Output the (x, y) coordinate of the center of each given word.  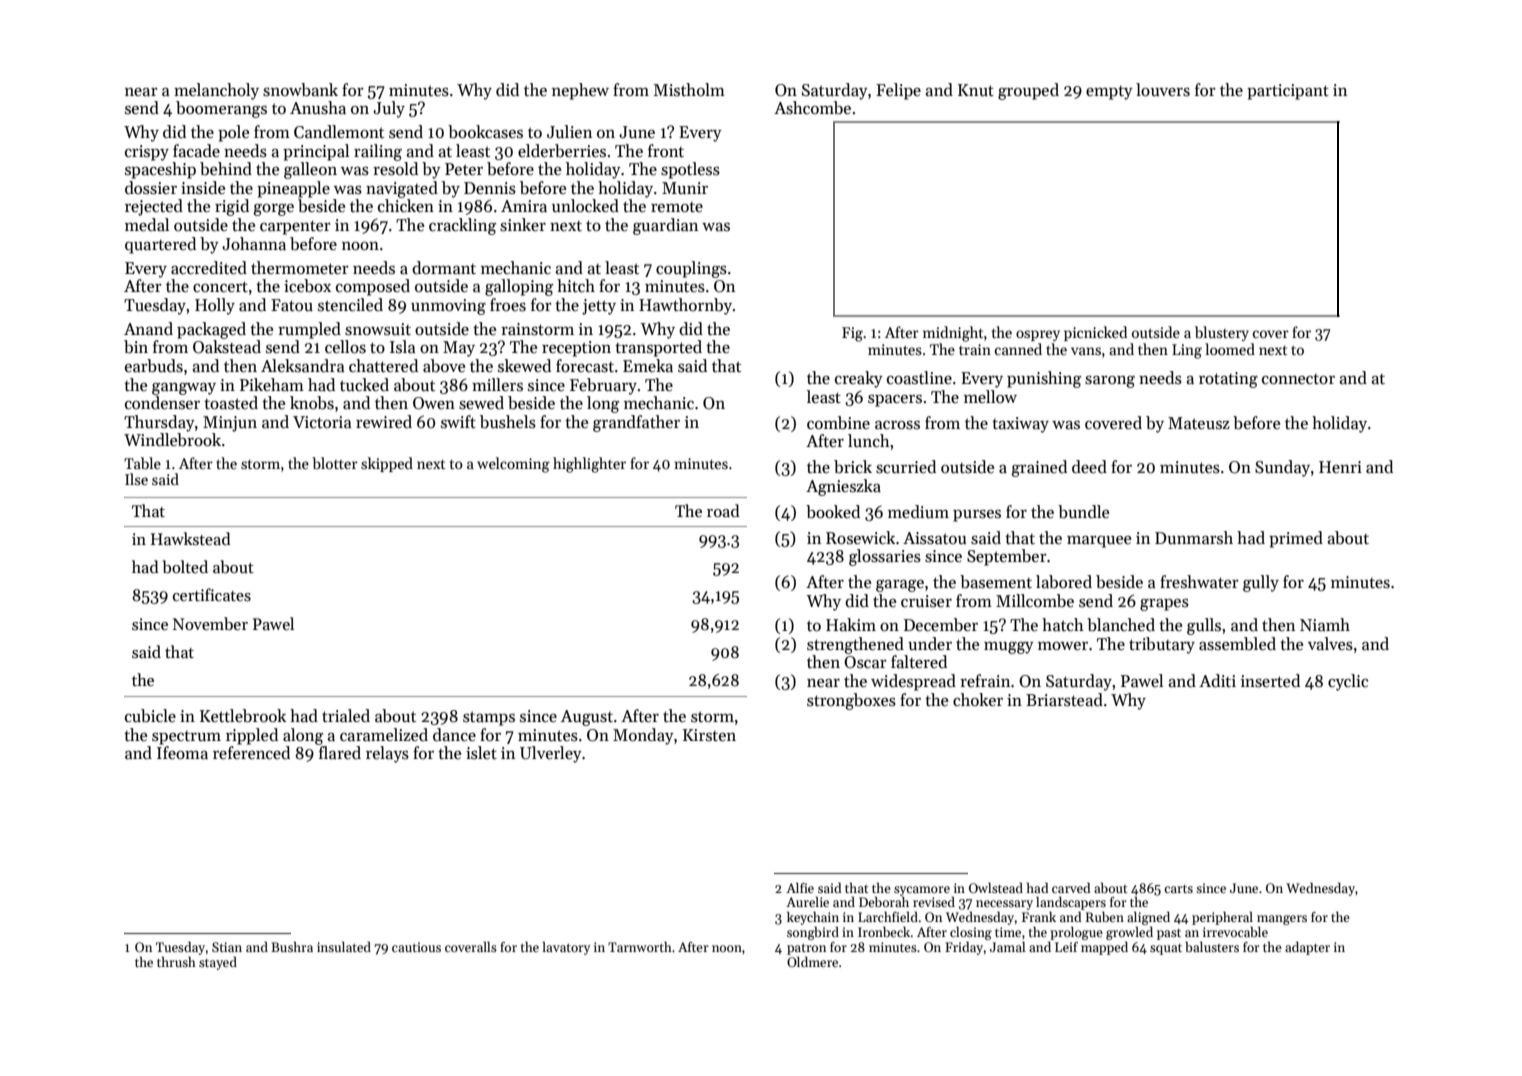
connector (1298, 379)
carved (1071, 887)
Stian (227, 947)
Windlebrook (172, 440)
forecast (585, 366)
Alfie (800, 887)
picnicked (1095, 333)
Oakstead (227, 347)
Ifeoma (182, 753)
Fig (852, 334)
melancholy (216, 91)
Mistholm (689, 90)
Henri (1340, 467)
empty (1109, 93)
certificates (212, 595)
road (723, 510)
